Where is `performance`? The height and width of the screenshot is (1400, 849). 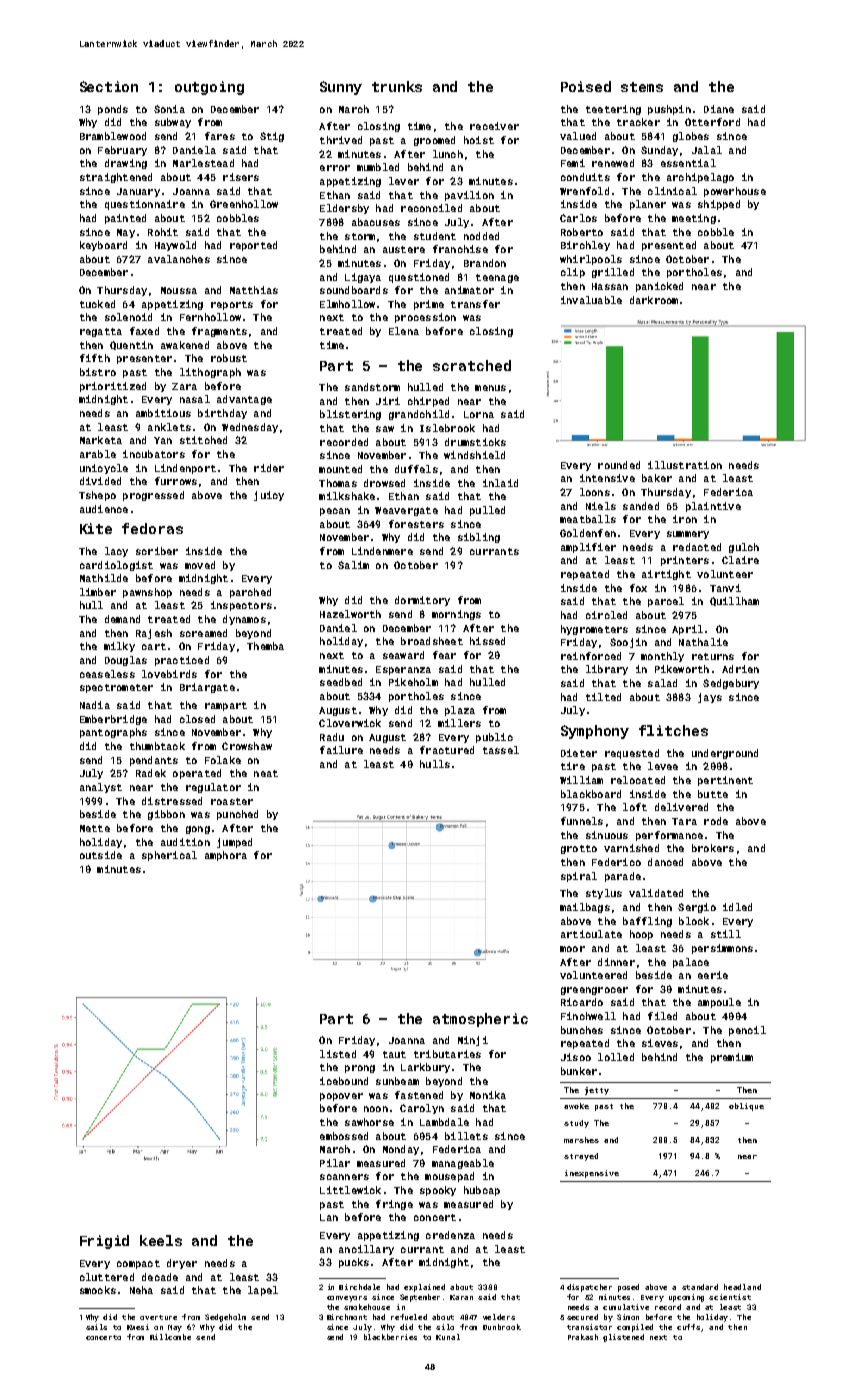
performance is located at coordinates (669, 836).
